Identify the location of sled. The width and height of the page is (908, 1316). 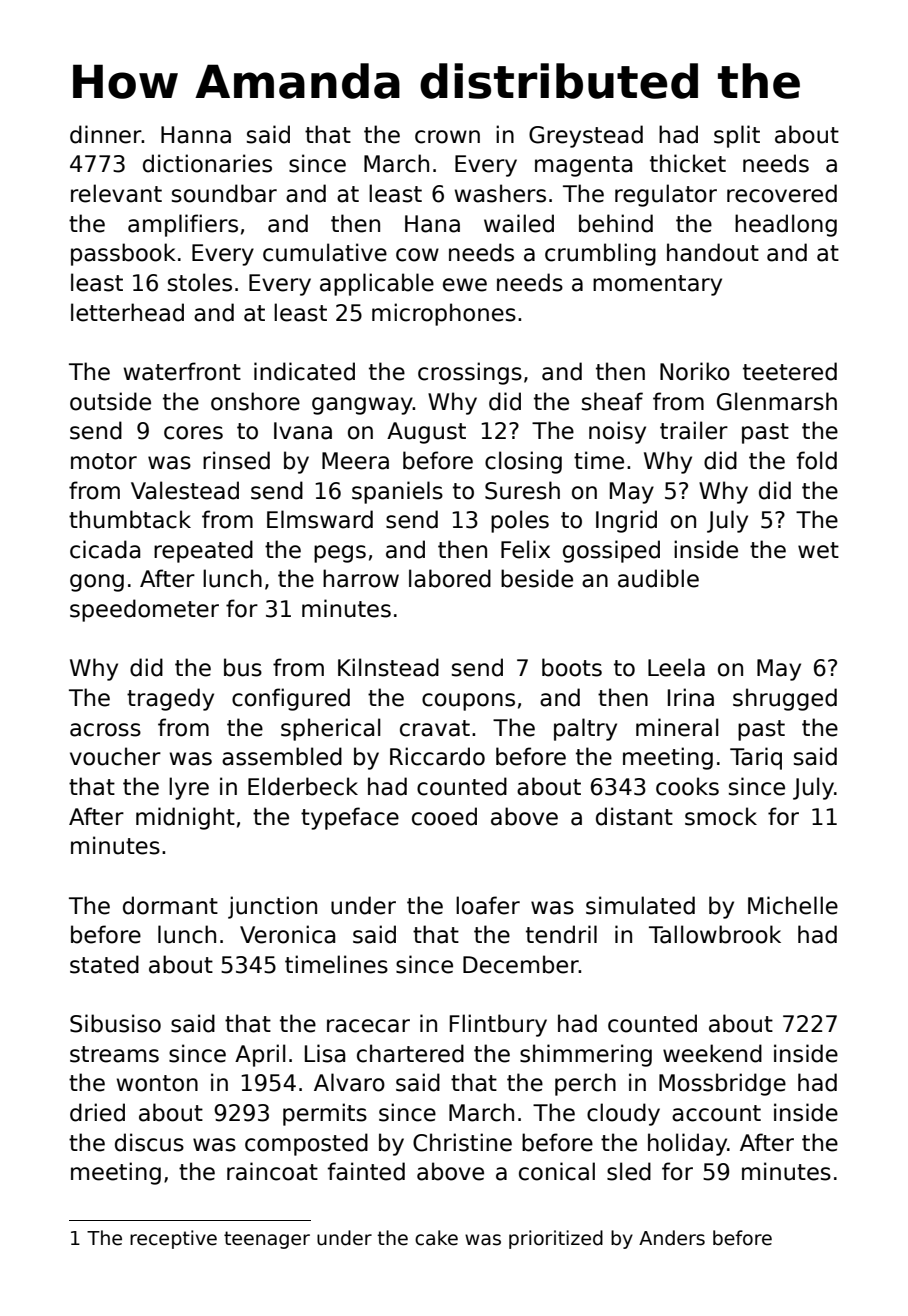
(629, 1171).
